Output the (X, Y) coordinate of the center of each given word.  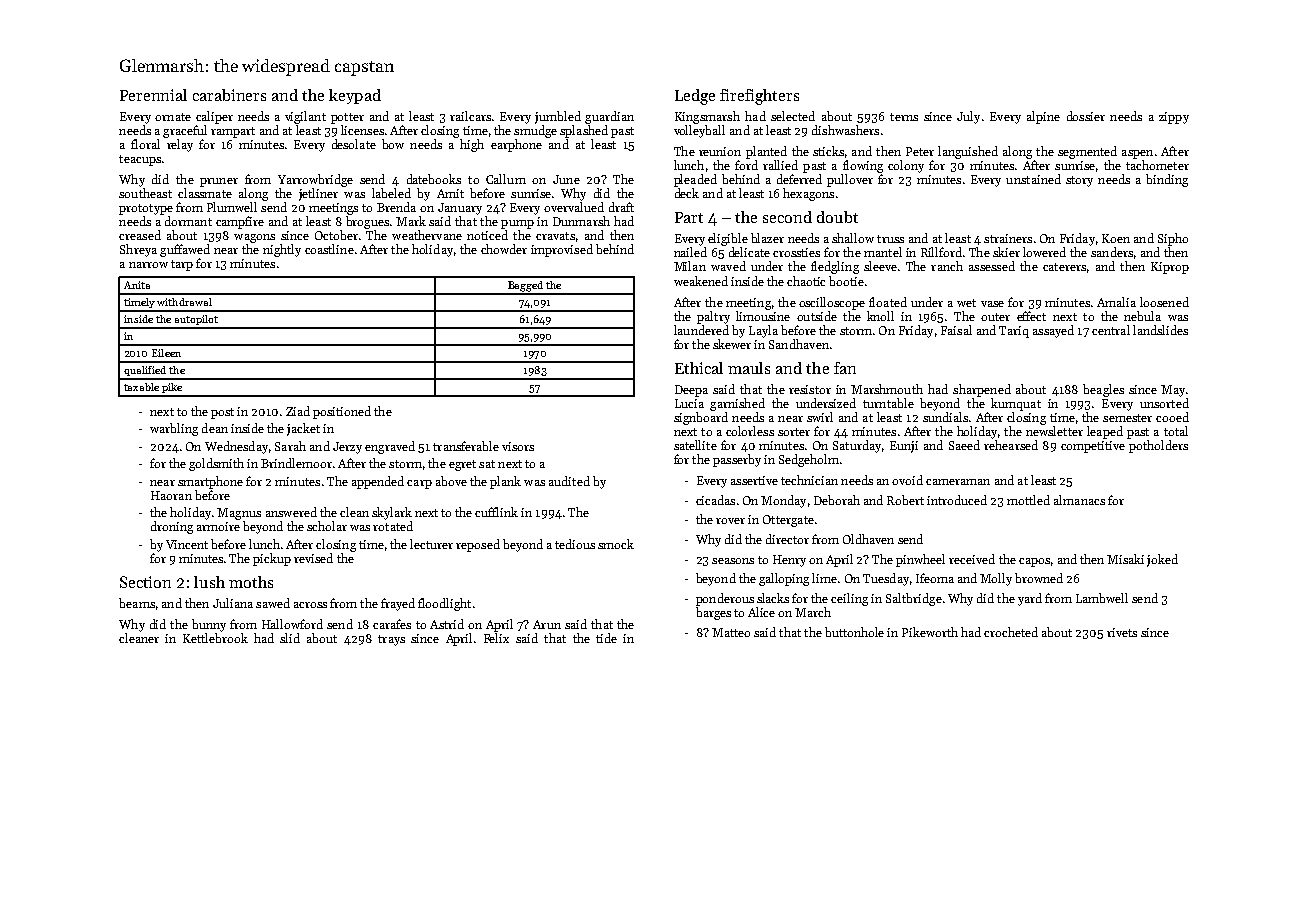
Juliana (233, 603)
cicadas (715, 500)
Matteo (731, 632)
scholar (327, 526)
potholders (1158, 446)
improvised (562, 250)
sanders (1112, 252)
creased (140, 235)
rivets (1122, 632)
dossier (1086, 116)
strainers (1008, 238)
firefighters (759, 97)
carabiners (229, 95)
